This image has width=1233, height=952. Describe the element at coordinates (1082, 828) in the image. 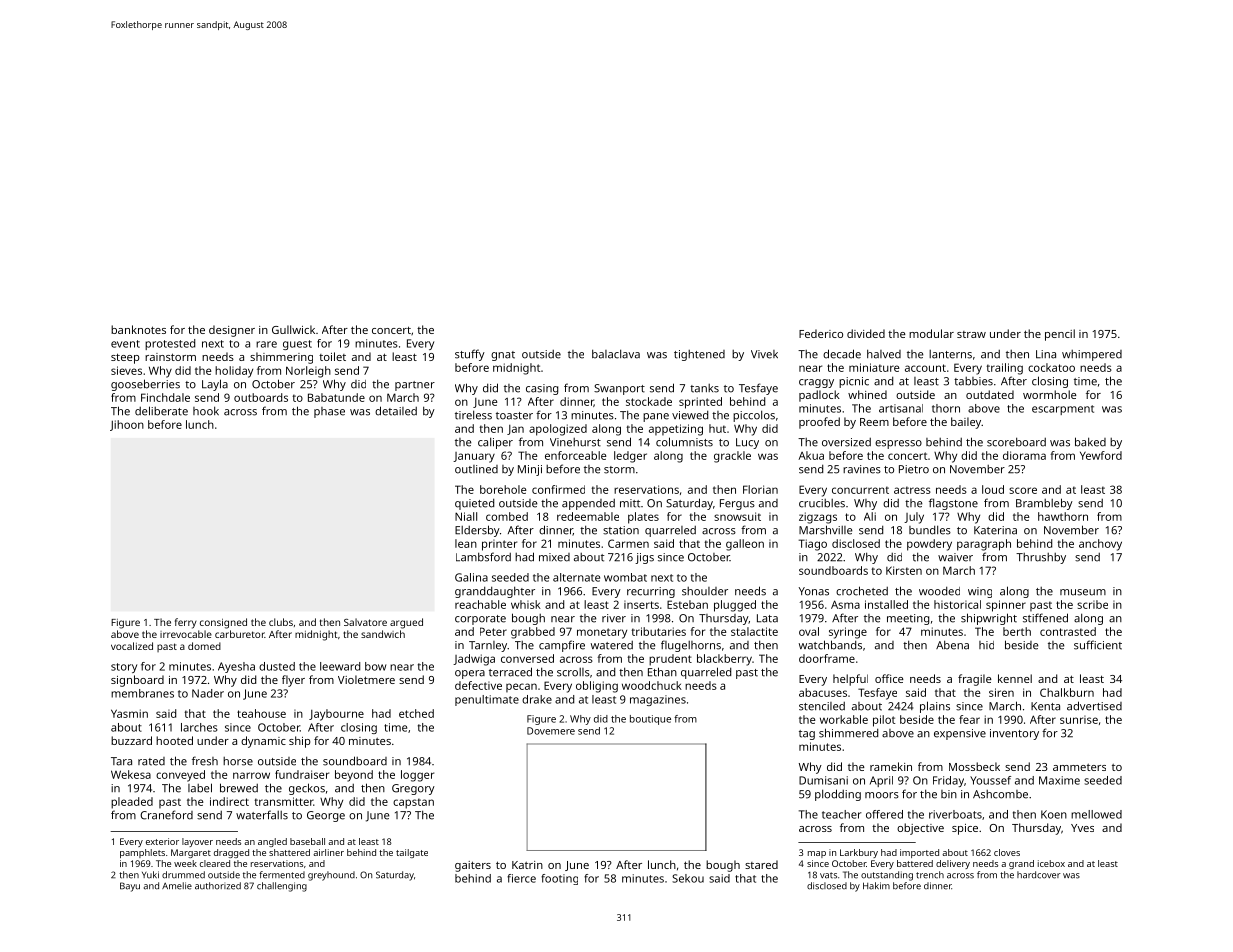

I see `Yves` at that location.
